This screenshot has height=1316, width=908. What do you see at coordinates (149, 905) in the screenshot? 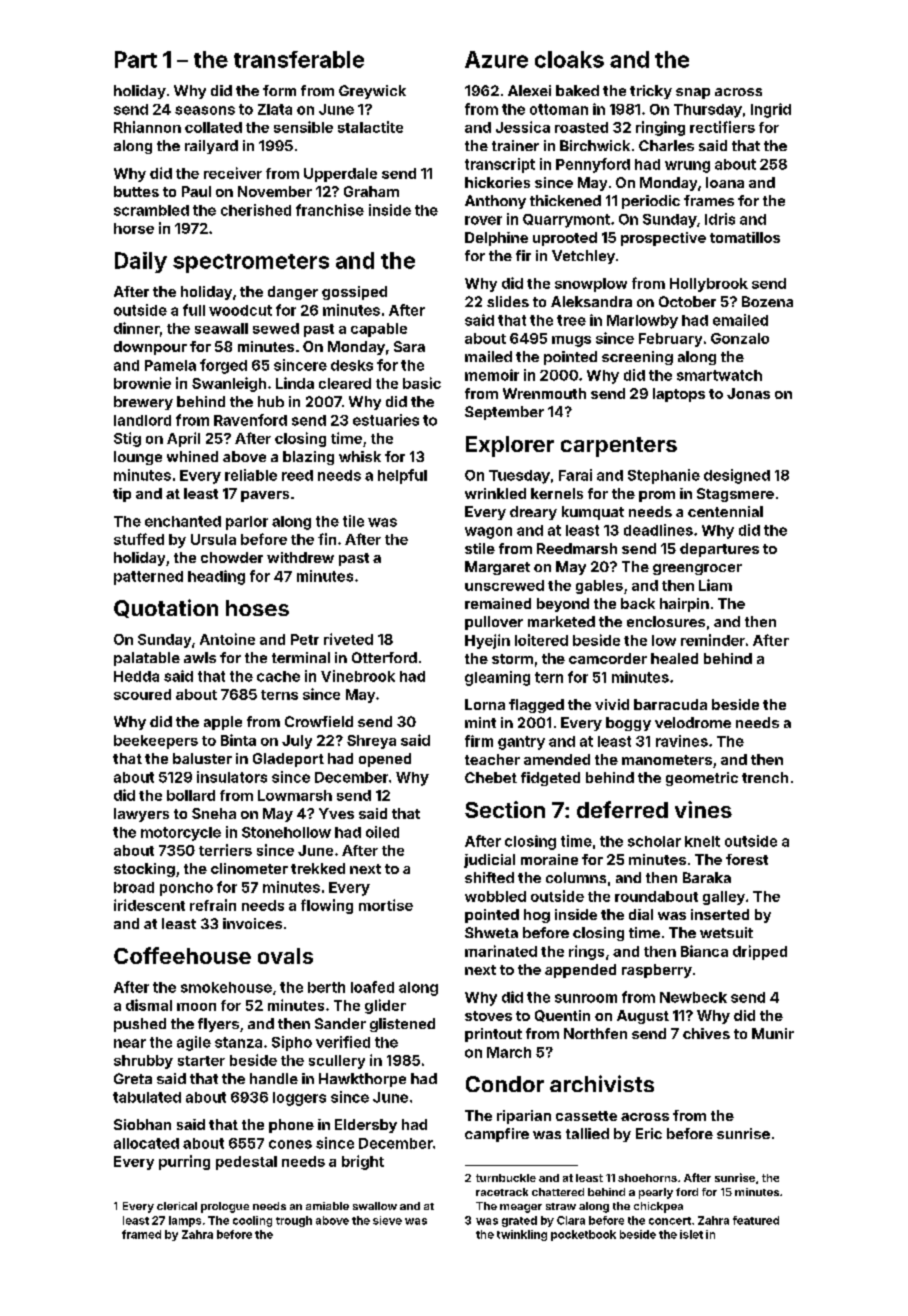
I see `iridescent` at bounding box center [149, 905].
